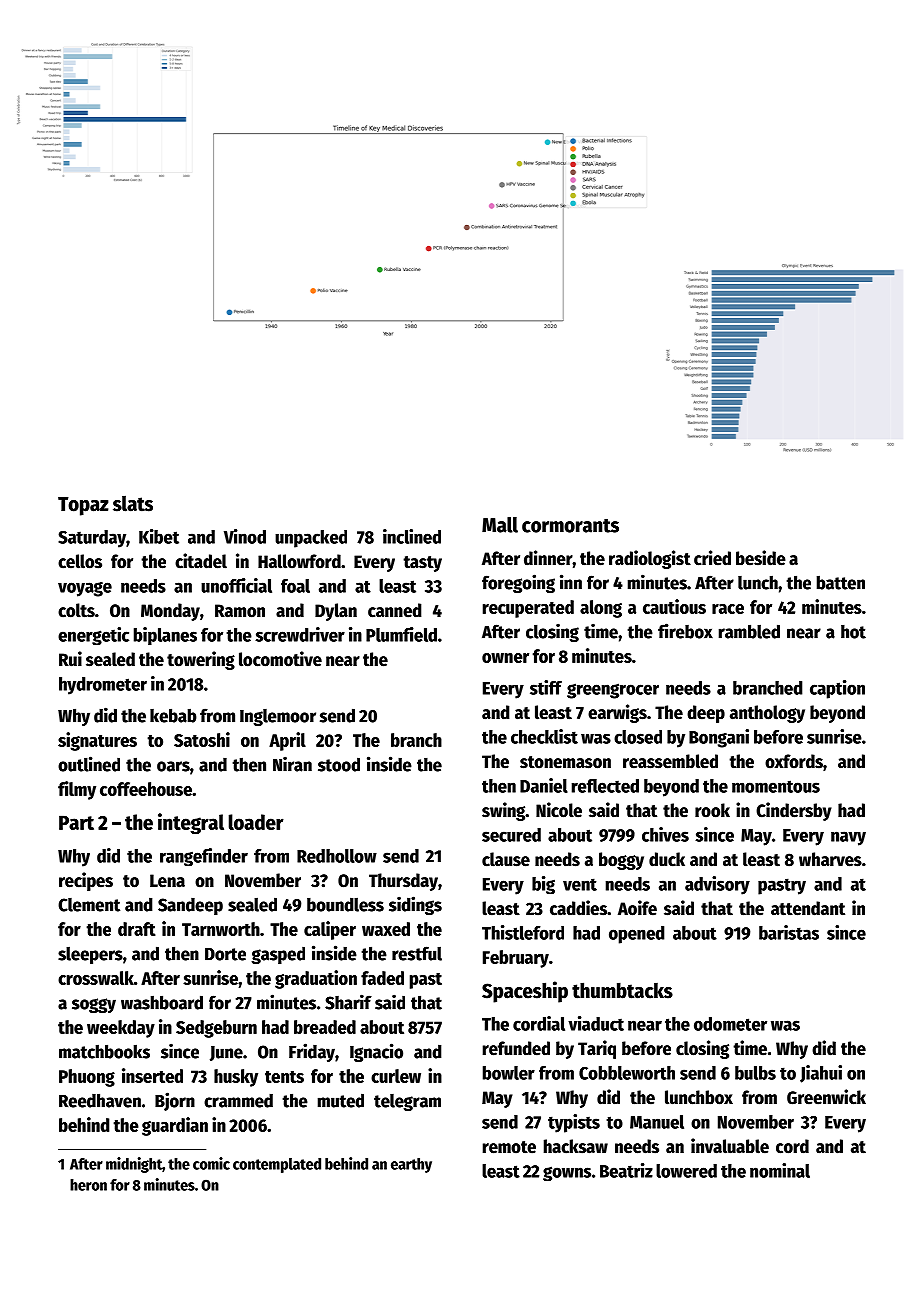 The image size is (924, 1308). What do you see at coordinates (162, 1002) in the screenshot?
I see `washboard` at bounding box center [162, 1002].
